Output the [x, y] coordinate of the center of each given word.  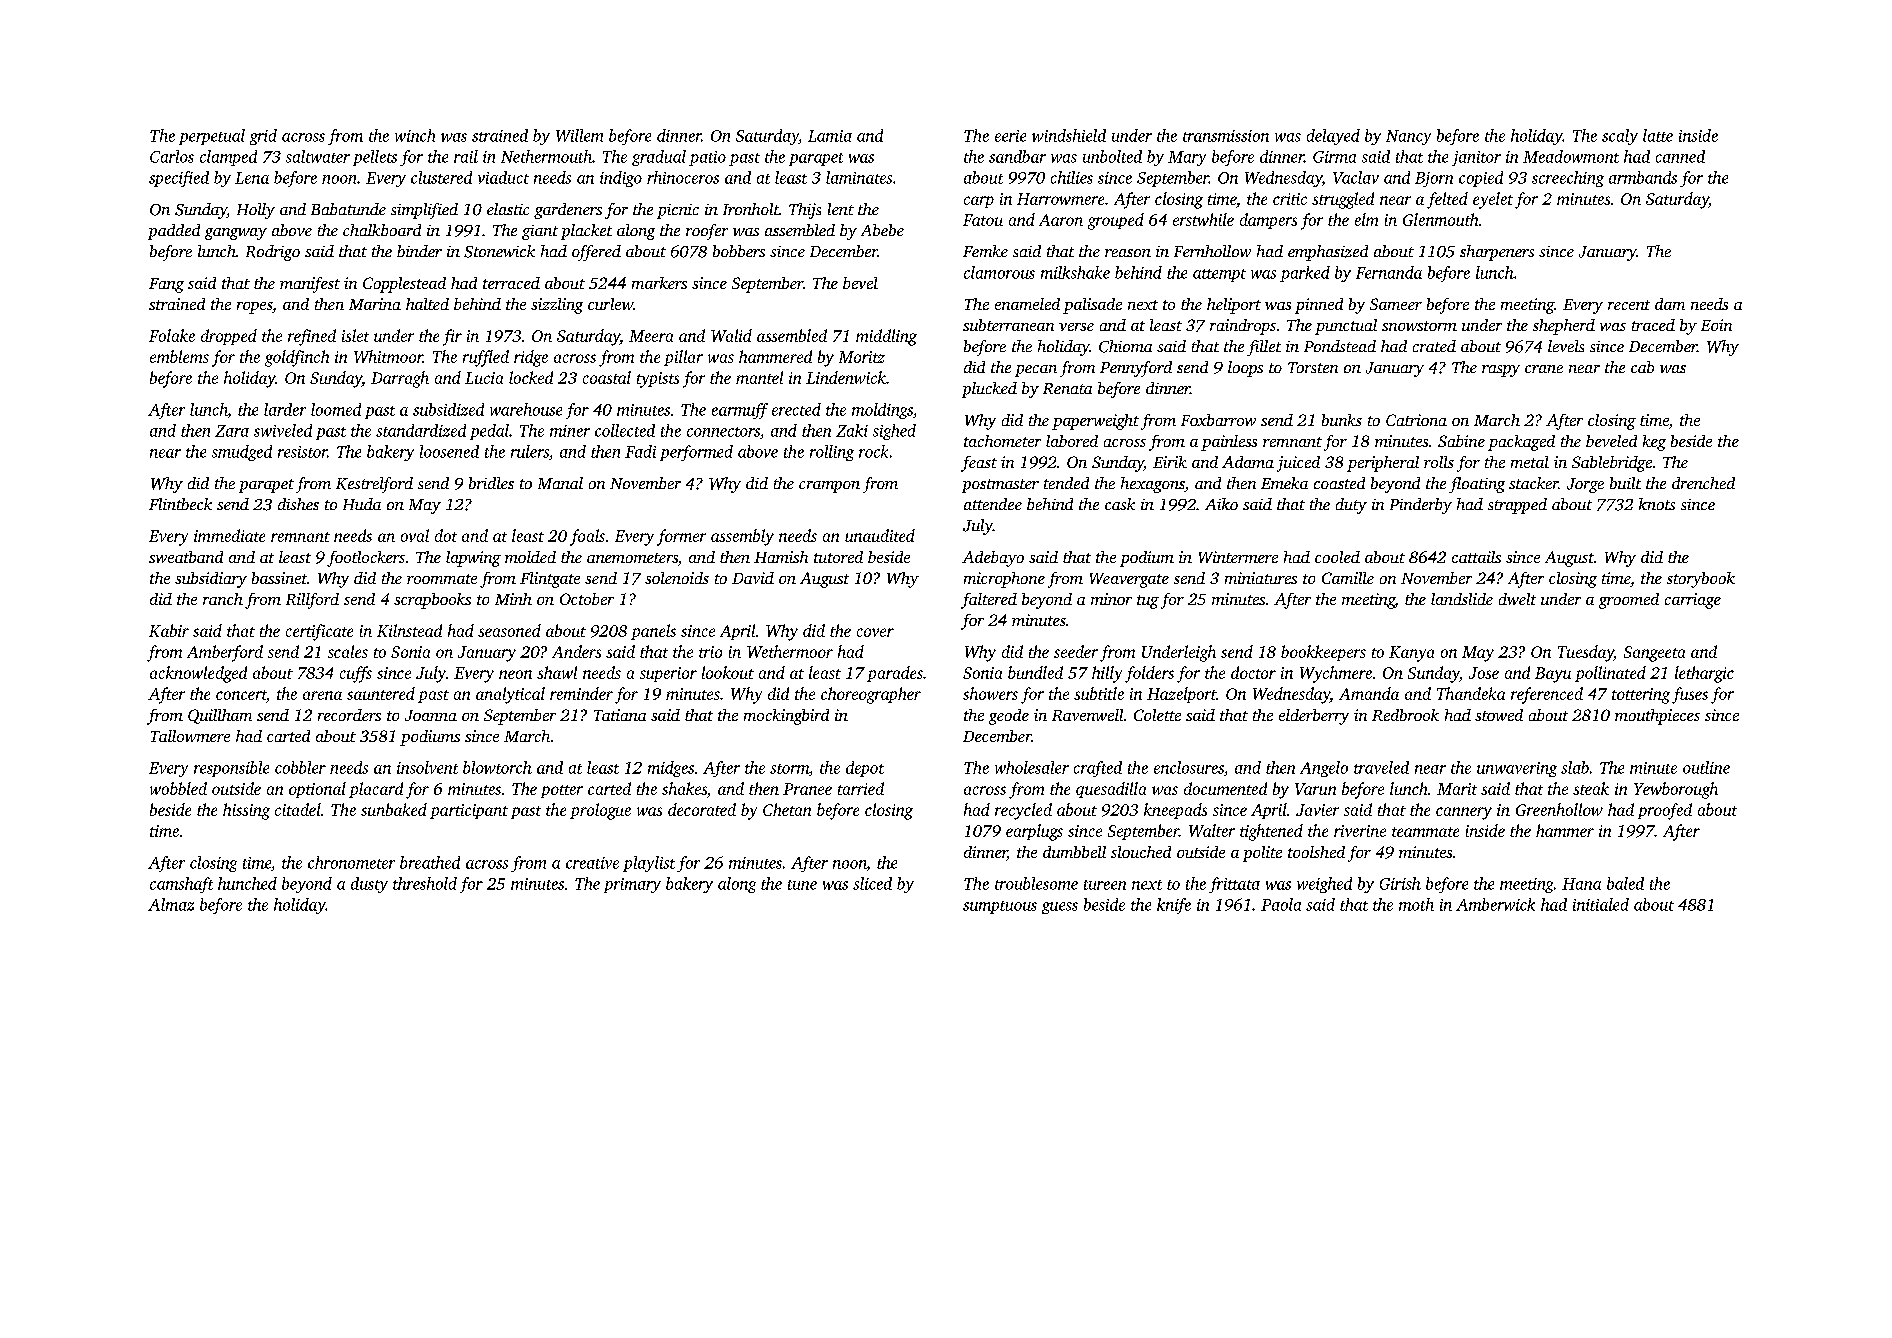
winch [415, 135]
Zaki [852, 430]
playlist [649, 864]
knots [1657, 504]
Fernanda [1389, 272]
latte [1658, 135]
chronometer [351, 862]
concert [241, 695]
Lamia [830, 136]
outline [1706, 767]
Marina [375, 304]
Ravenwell [1087, 715]
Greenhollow [1559, 809]
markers [659, 283]
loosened [449, 451]
